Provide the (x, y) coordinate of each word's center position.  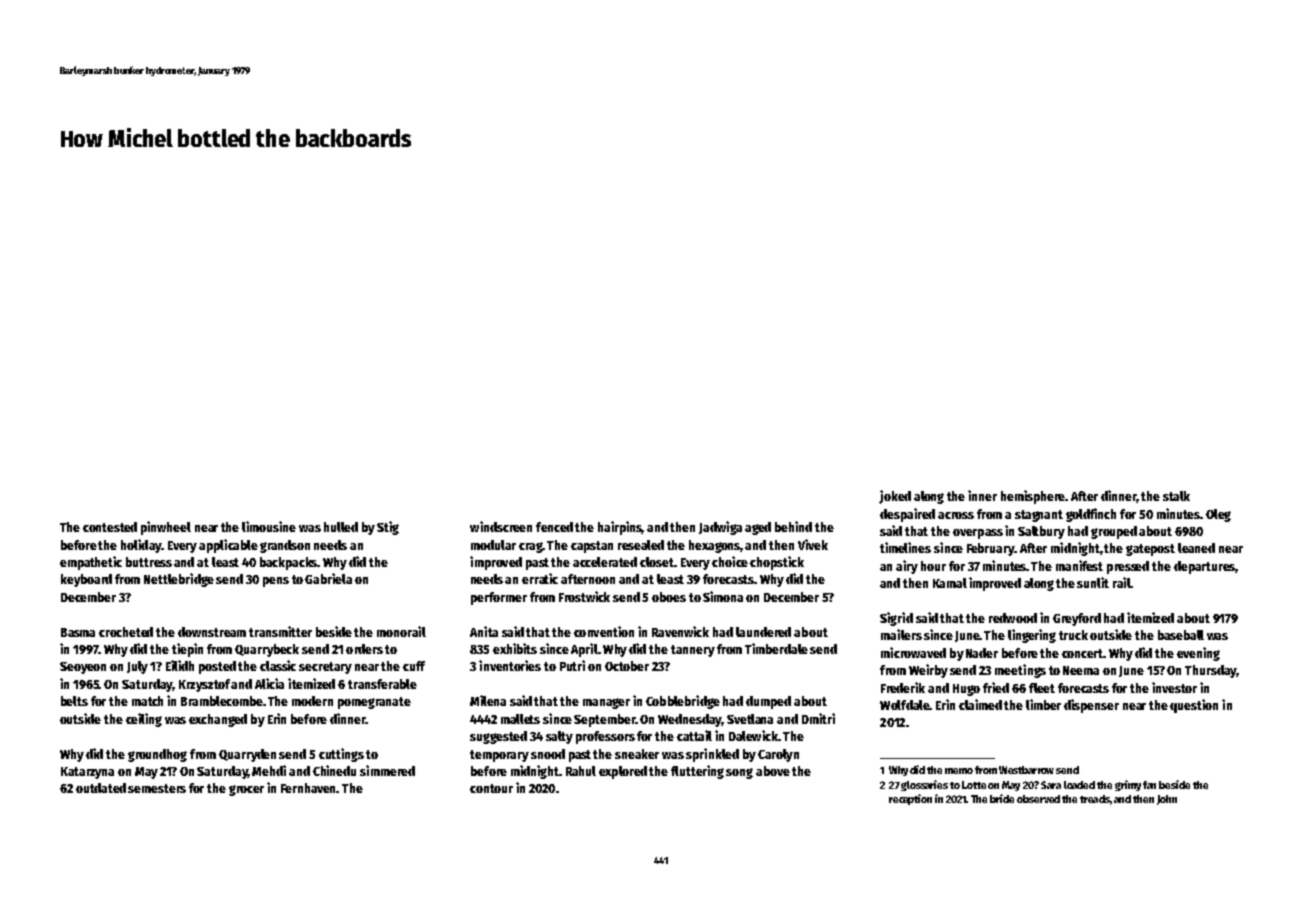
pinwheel (166, 528)
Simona (723, 596)
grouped (1114, 532)
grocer (246, 790)
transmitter (280, 631)
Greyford (1077, 619)
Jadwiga (720, 528)
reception (910, 799)
